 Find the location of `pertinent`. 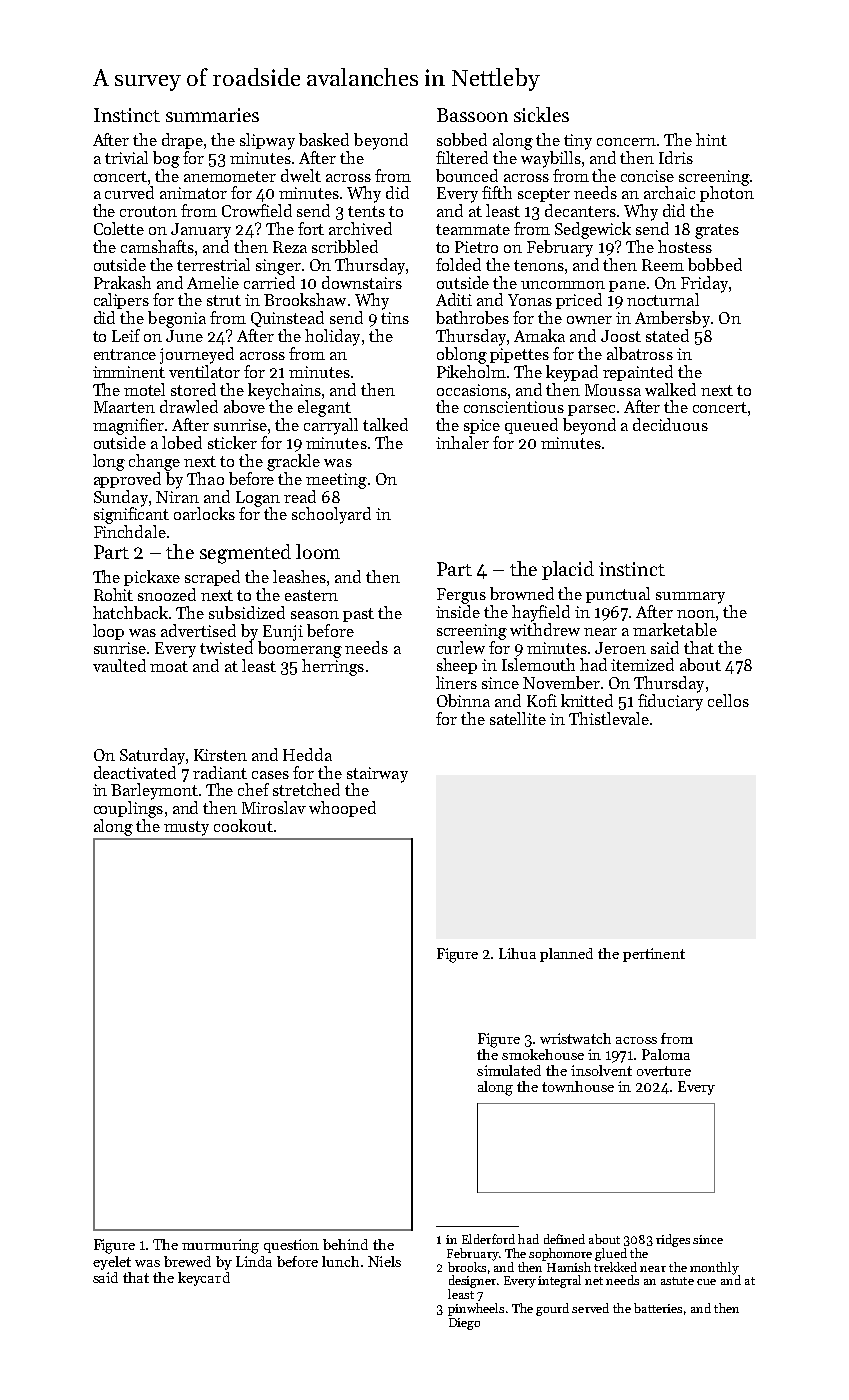

pertinent is located at coordinates (654, 955).
